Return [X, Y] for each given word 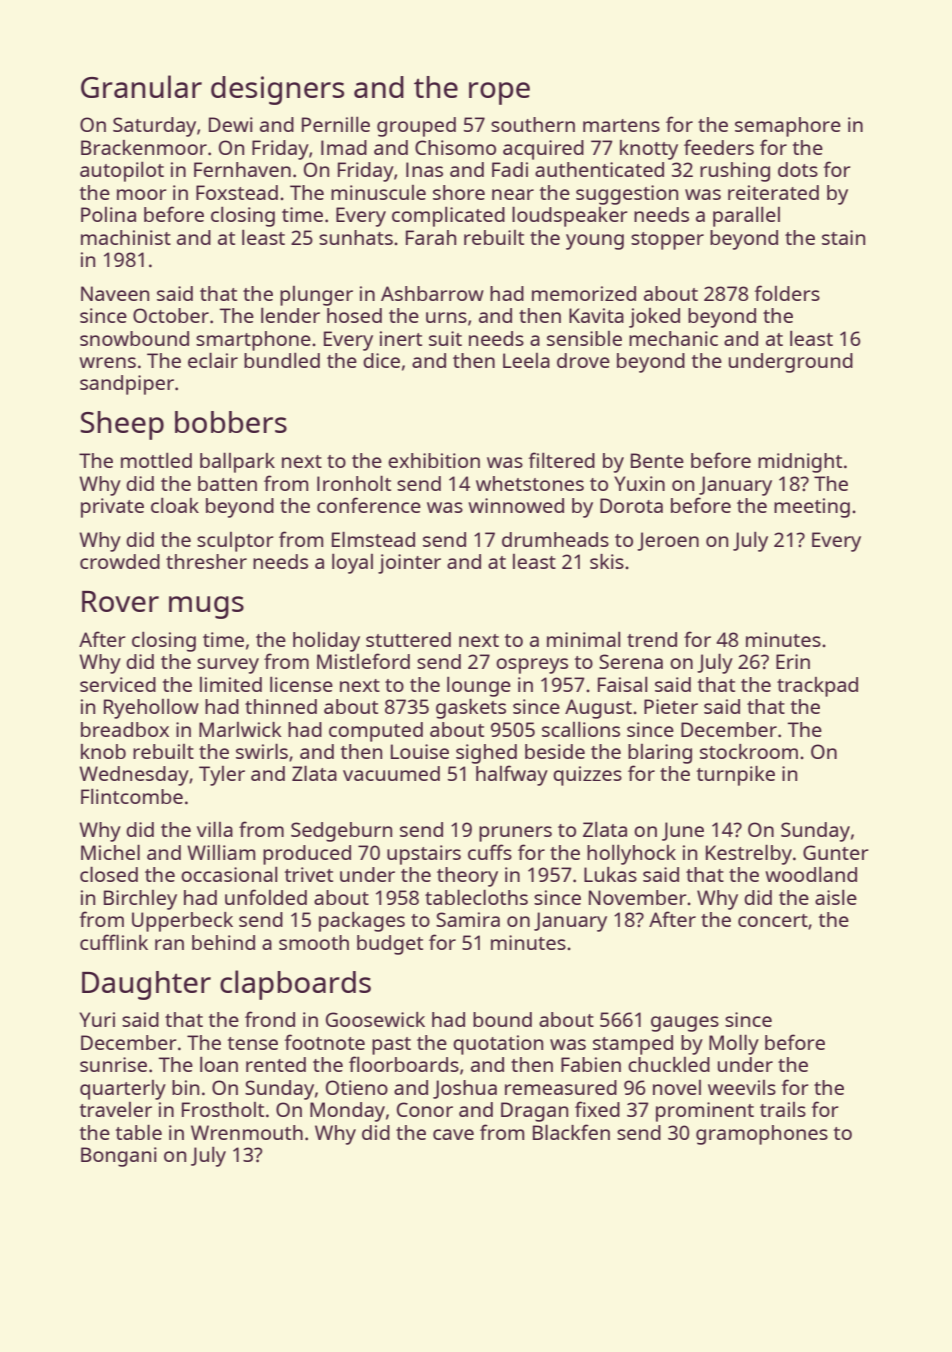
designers [277, 90]
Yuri [97, 1019]
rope [499, 93]
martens [621, 125]
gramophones [762, 1135]
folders [787, 293]
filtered [561, 460]
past [391, 1046]
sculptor [235, 542]
